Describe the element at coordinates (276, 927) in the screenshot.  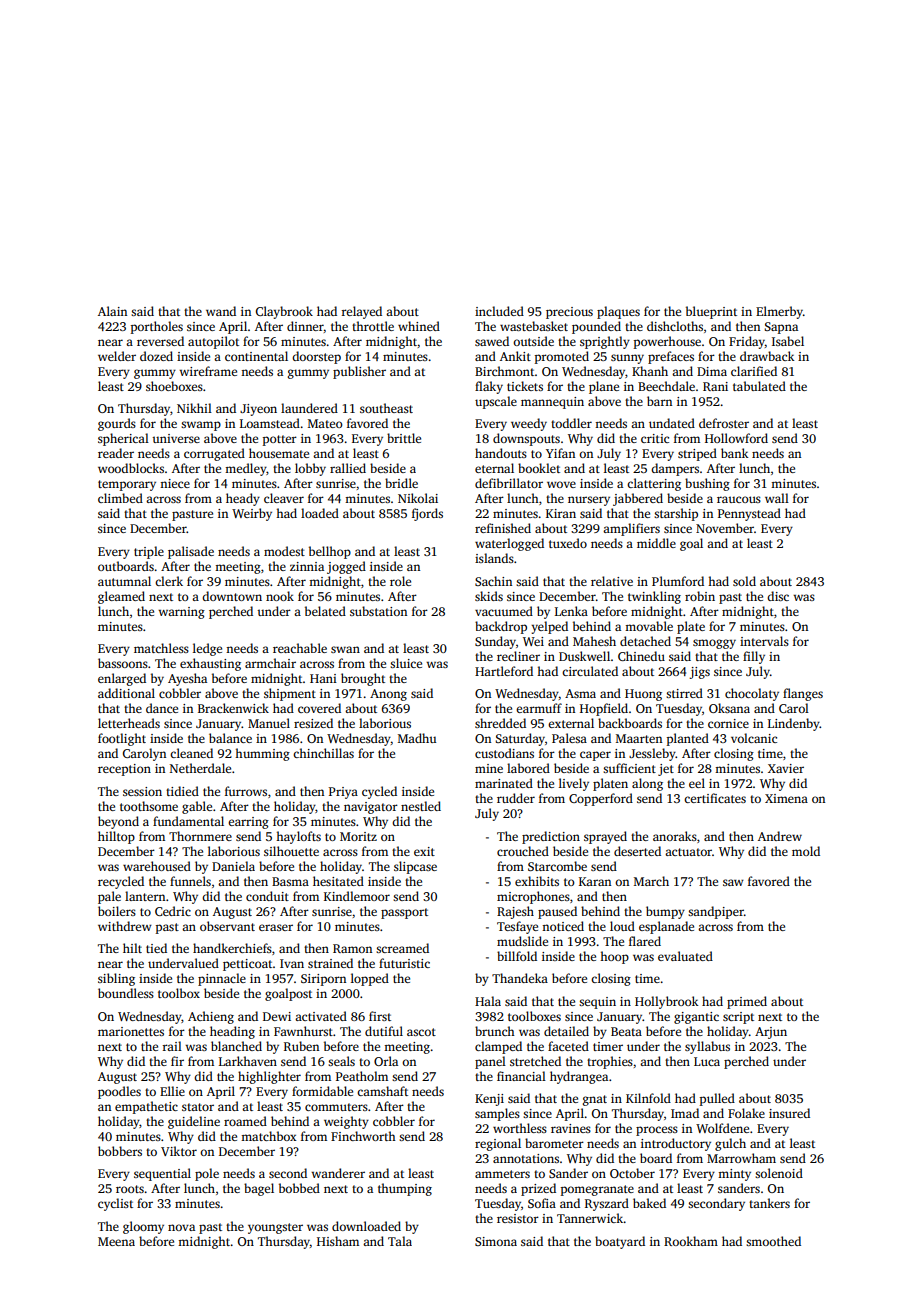
I see `eraser` at that location.
